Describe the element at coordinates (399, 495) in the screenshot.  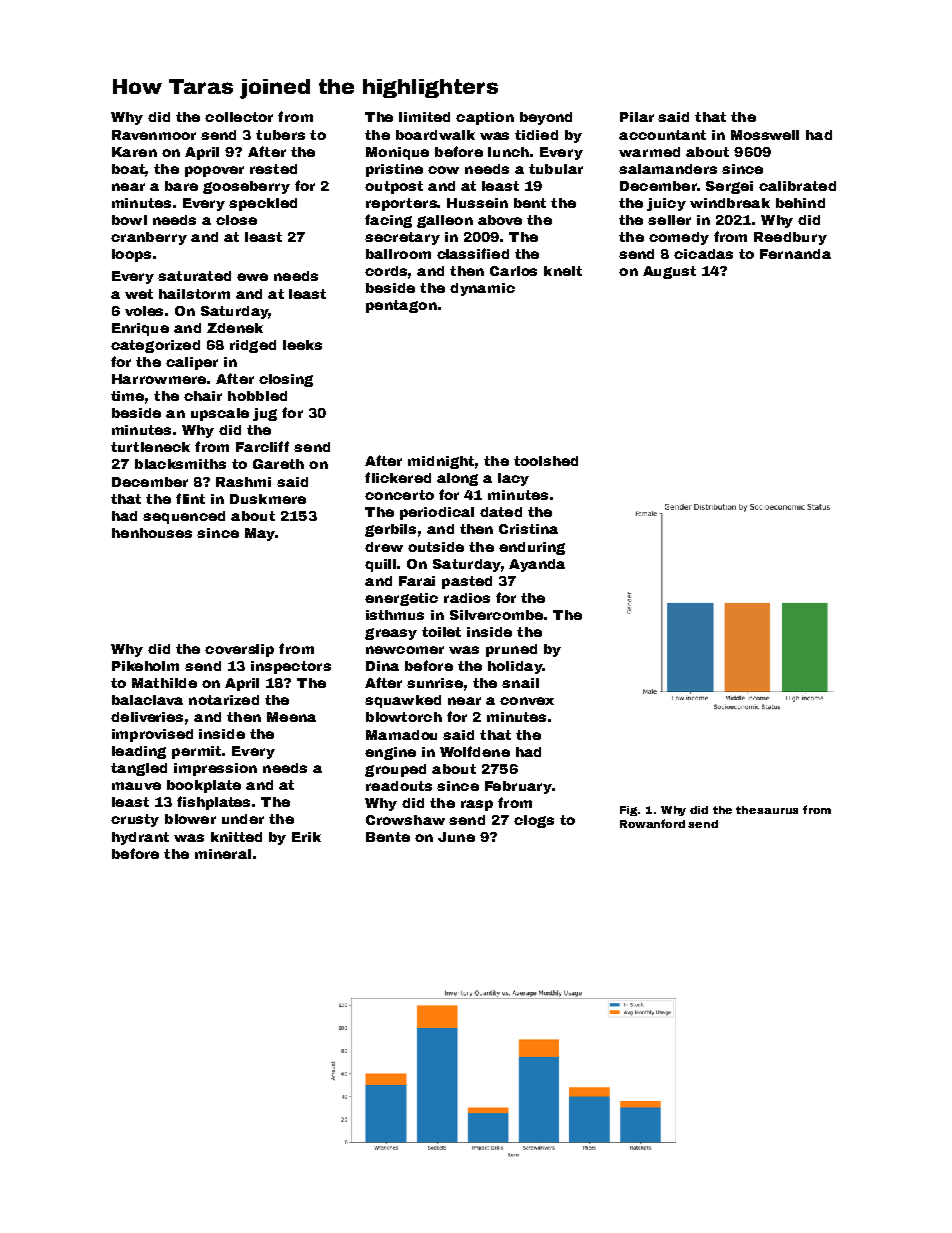
I see `concerto` at that location.
